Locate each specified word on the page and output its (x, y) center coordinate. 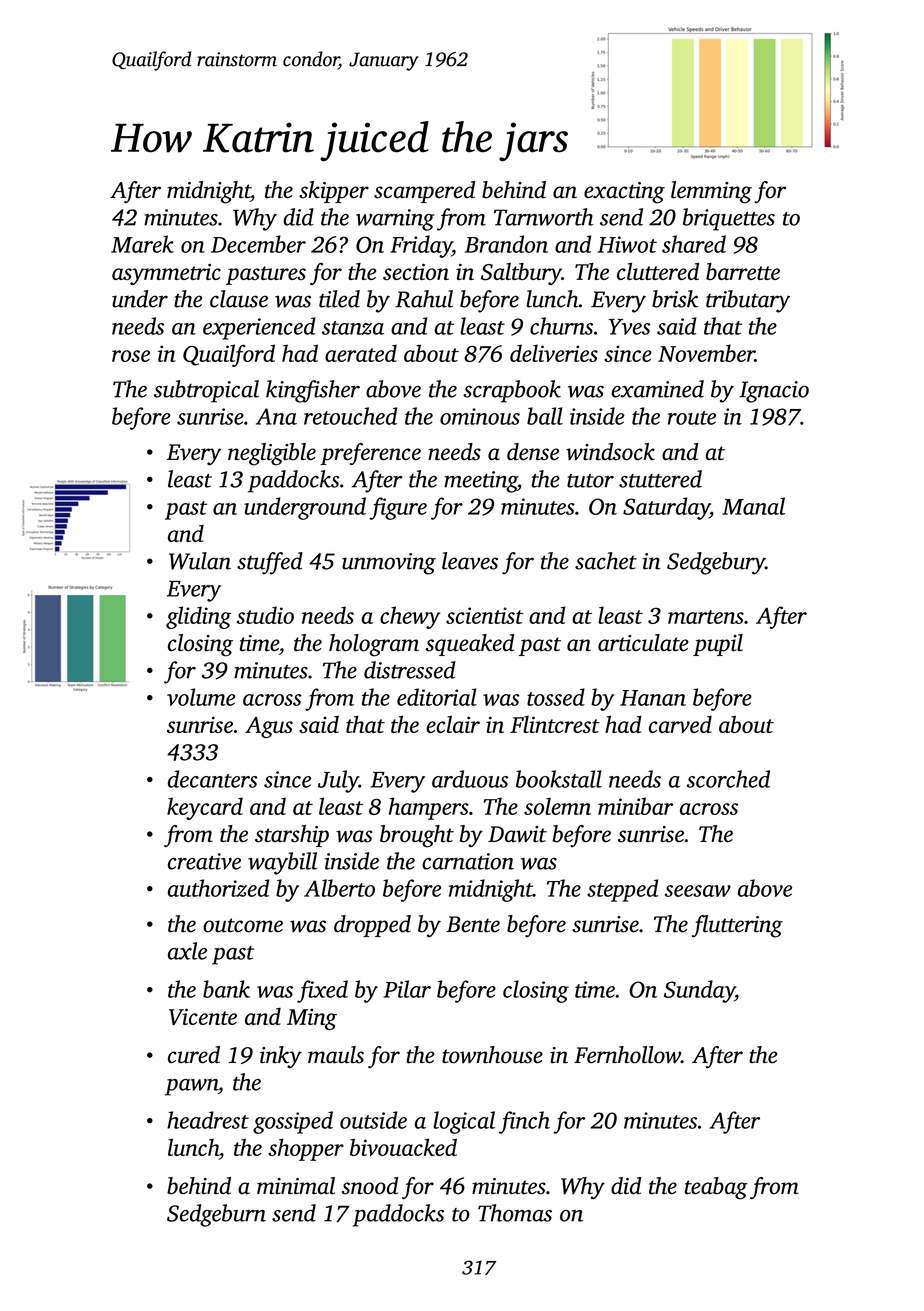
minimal (296, 1186)
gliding (198, 617)
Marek (142, 244)
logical (464, 1122)
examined (657, 389)
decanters (212, 779)
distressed (410, 670)
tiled (339, 299)
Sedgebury (716, 563)
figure (398, 508)
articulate (643, 643)
